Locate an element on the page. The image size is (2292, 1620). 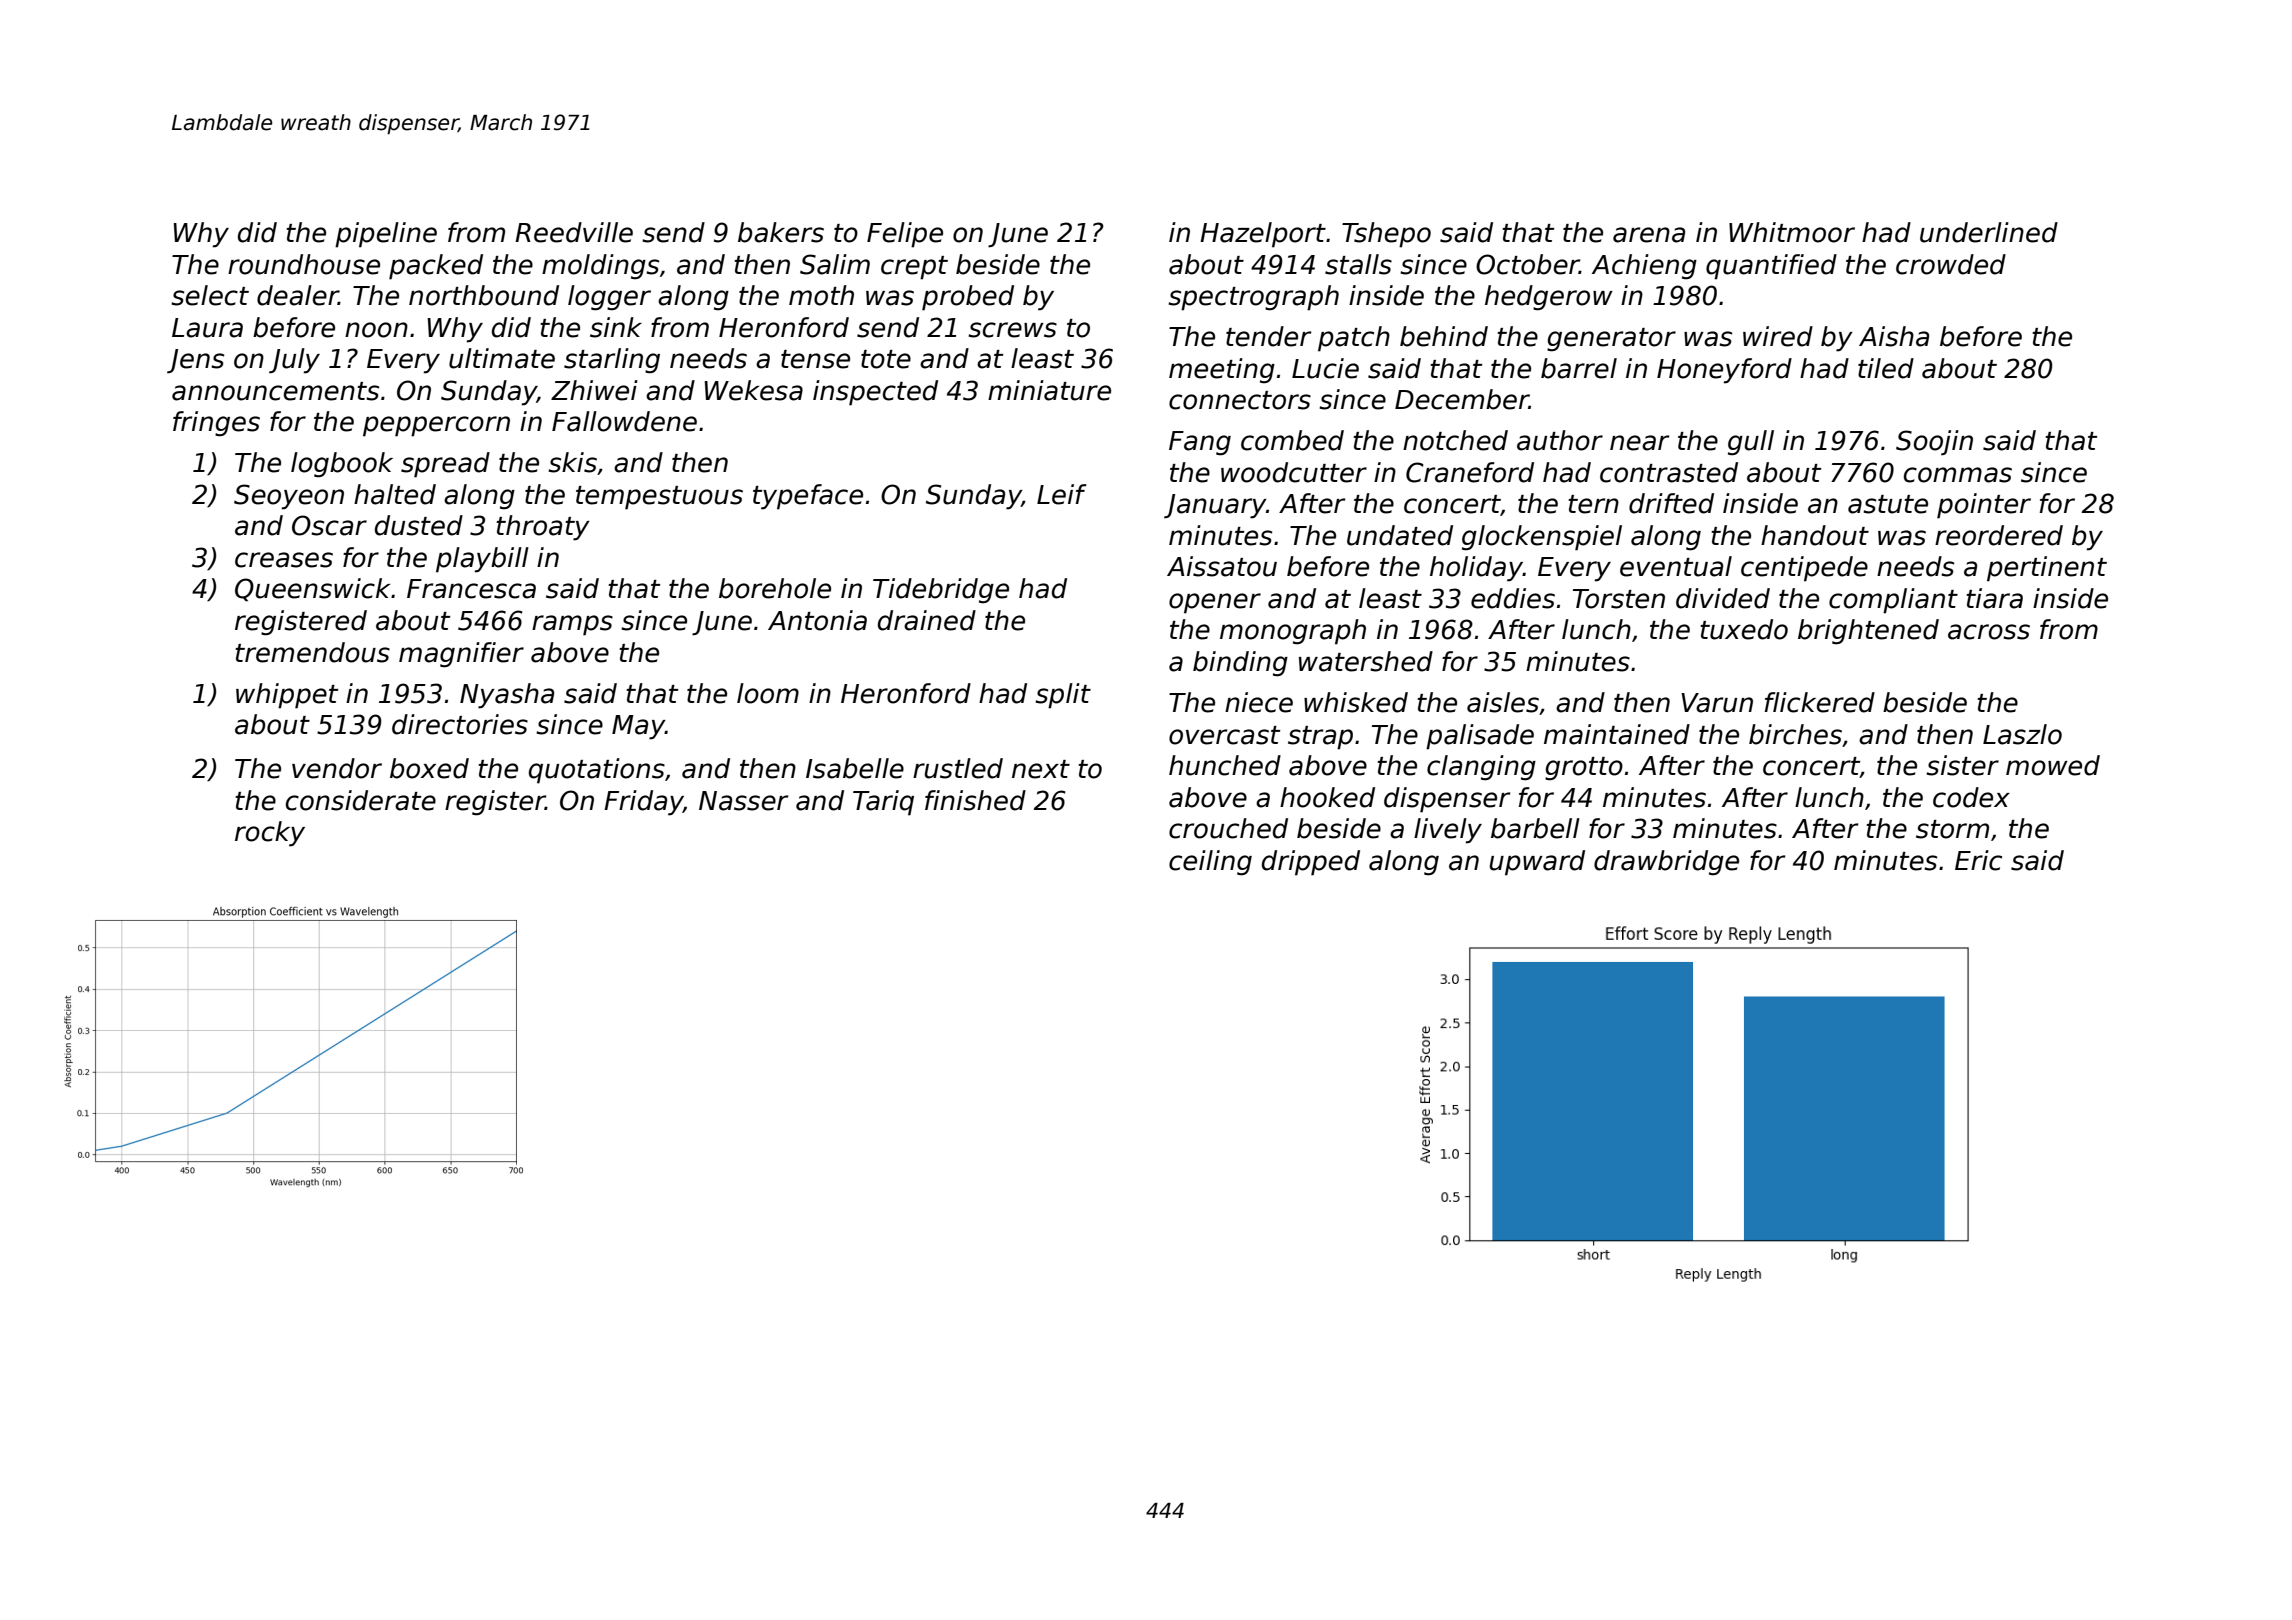
barbell is located at coordinates (1535, 828).
